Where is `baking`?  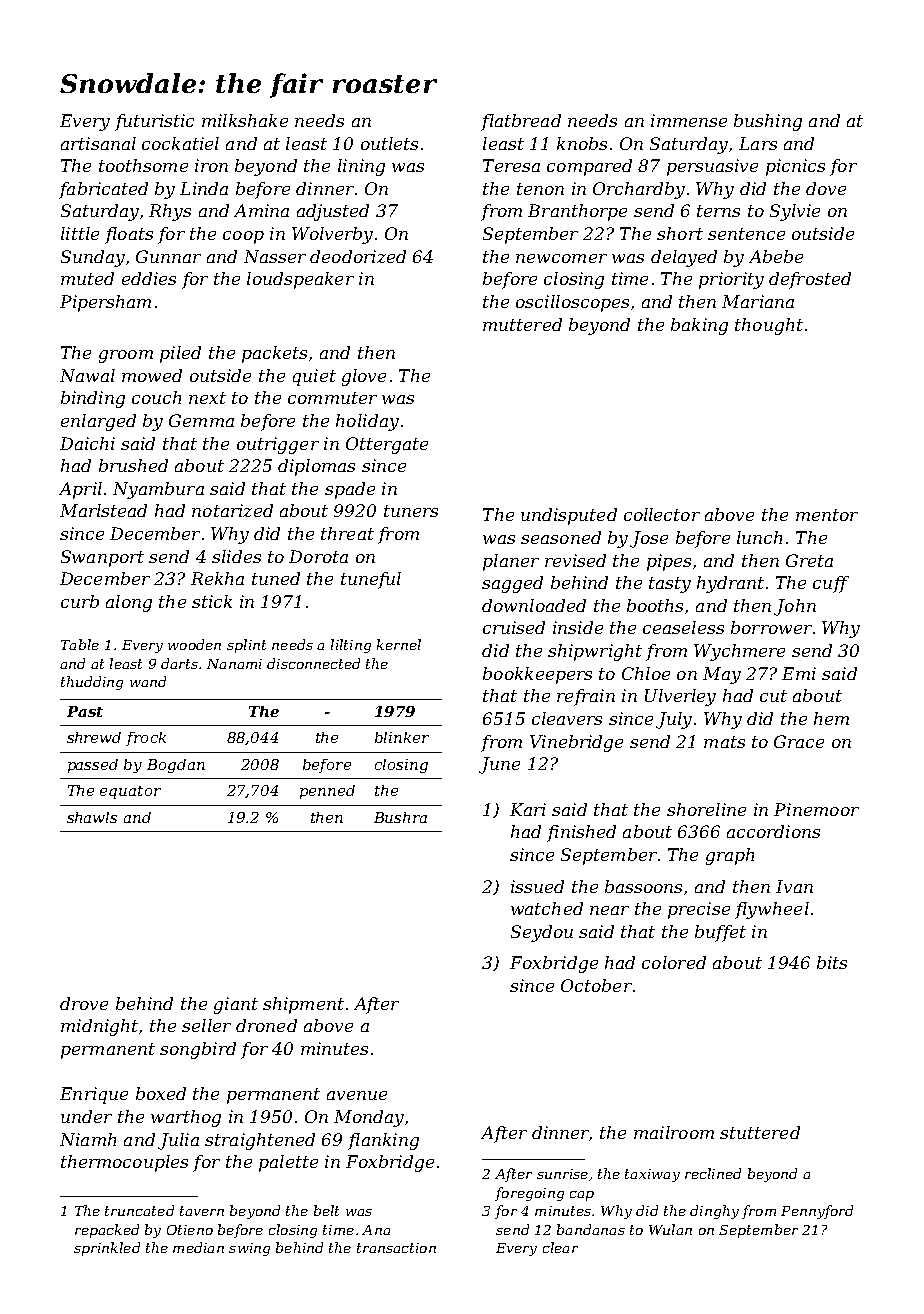
baking is located at coordinates (699, 326).
